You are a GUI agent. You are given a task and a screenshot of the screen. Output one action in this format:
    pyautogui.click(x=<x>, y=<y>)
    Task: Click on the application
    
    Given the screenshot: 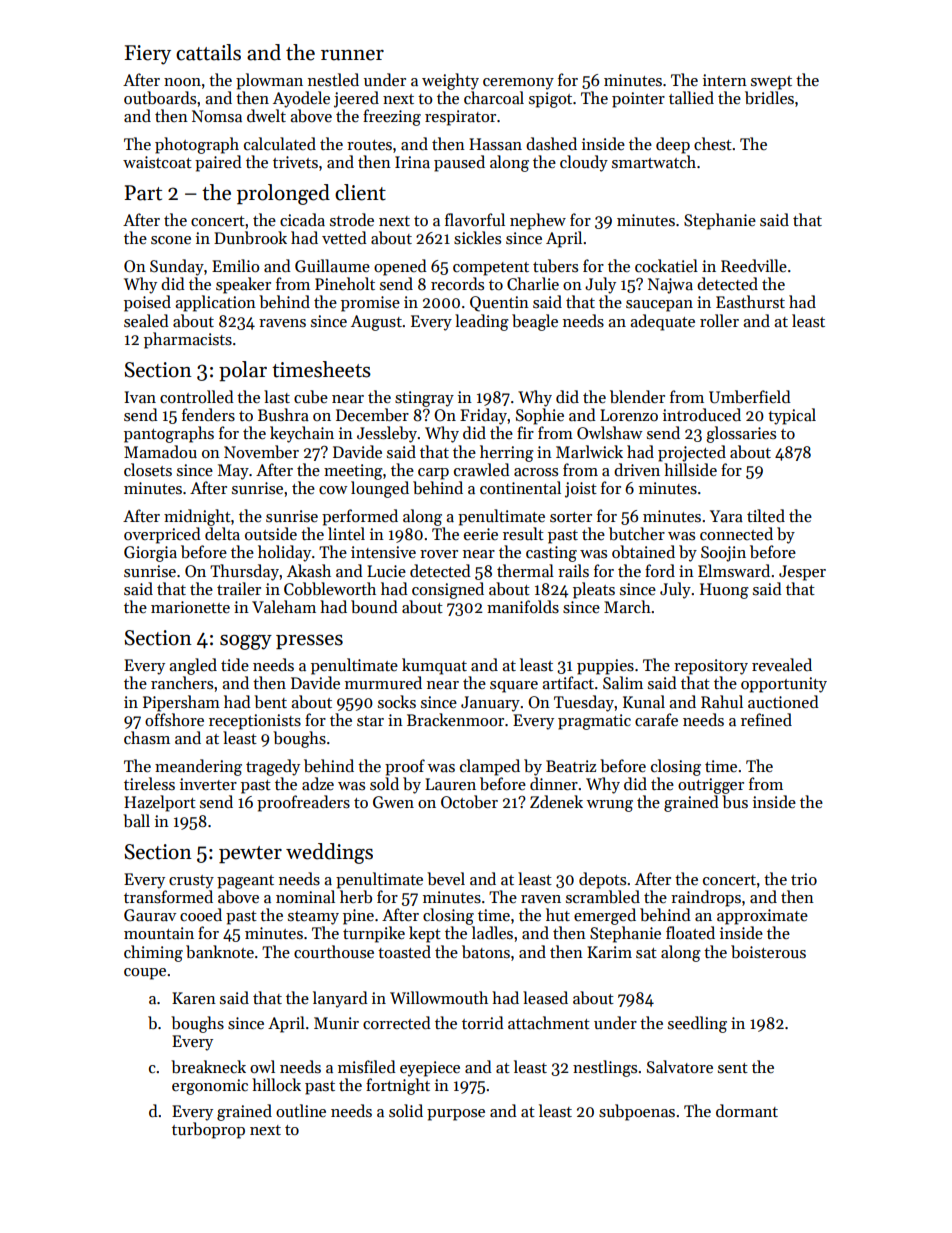 What is the action you would take?
    pyautogui.click(x=215, y=303)
